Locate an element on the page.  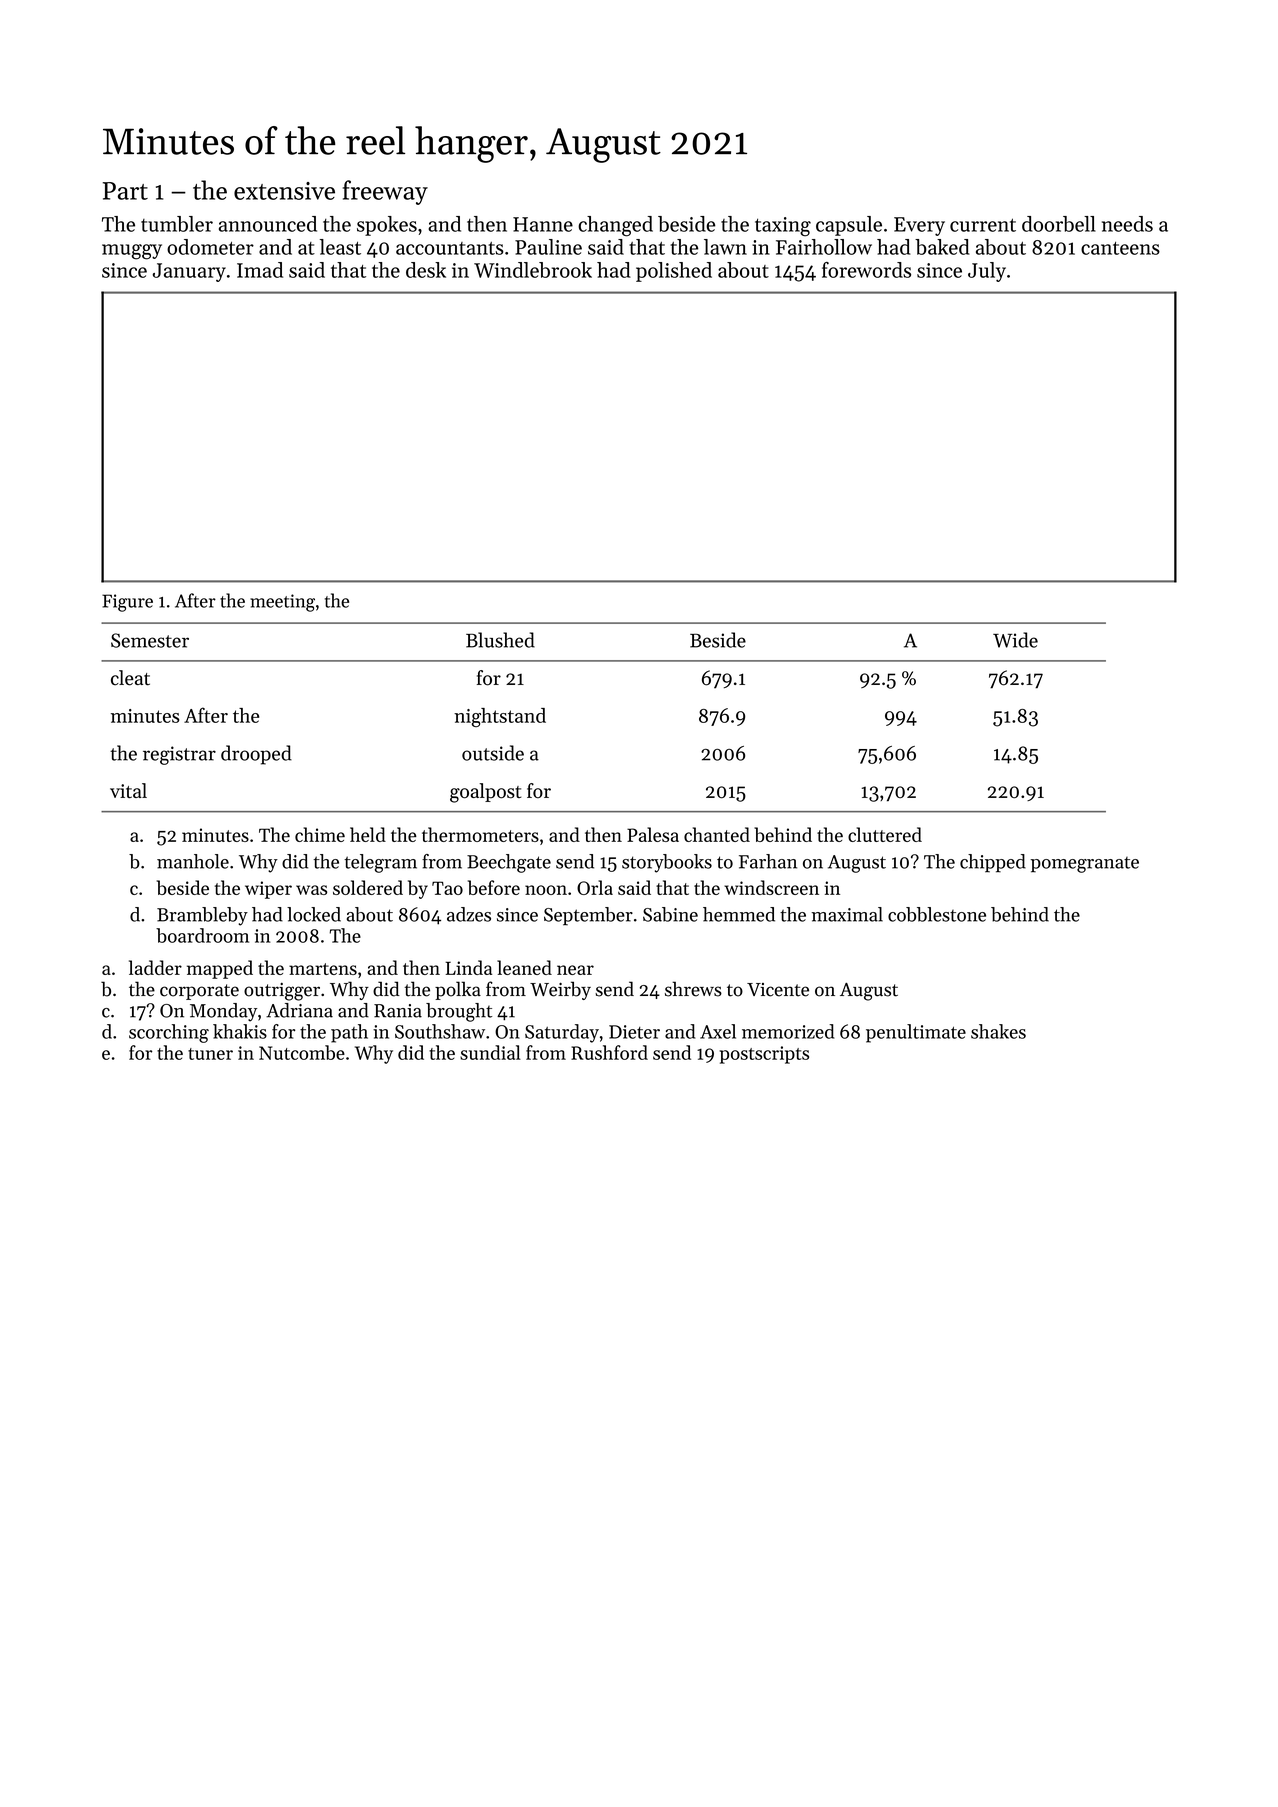
Figure is located at coordinates (127, 603).
